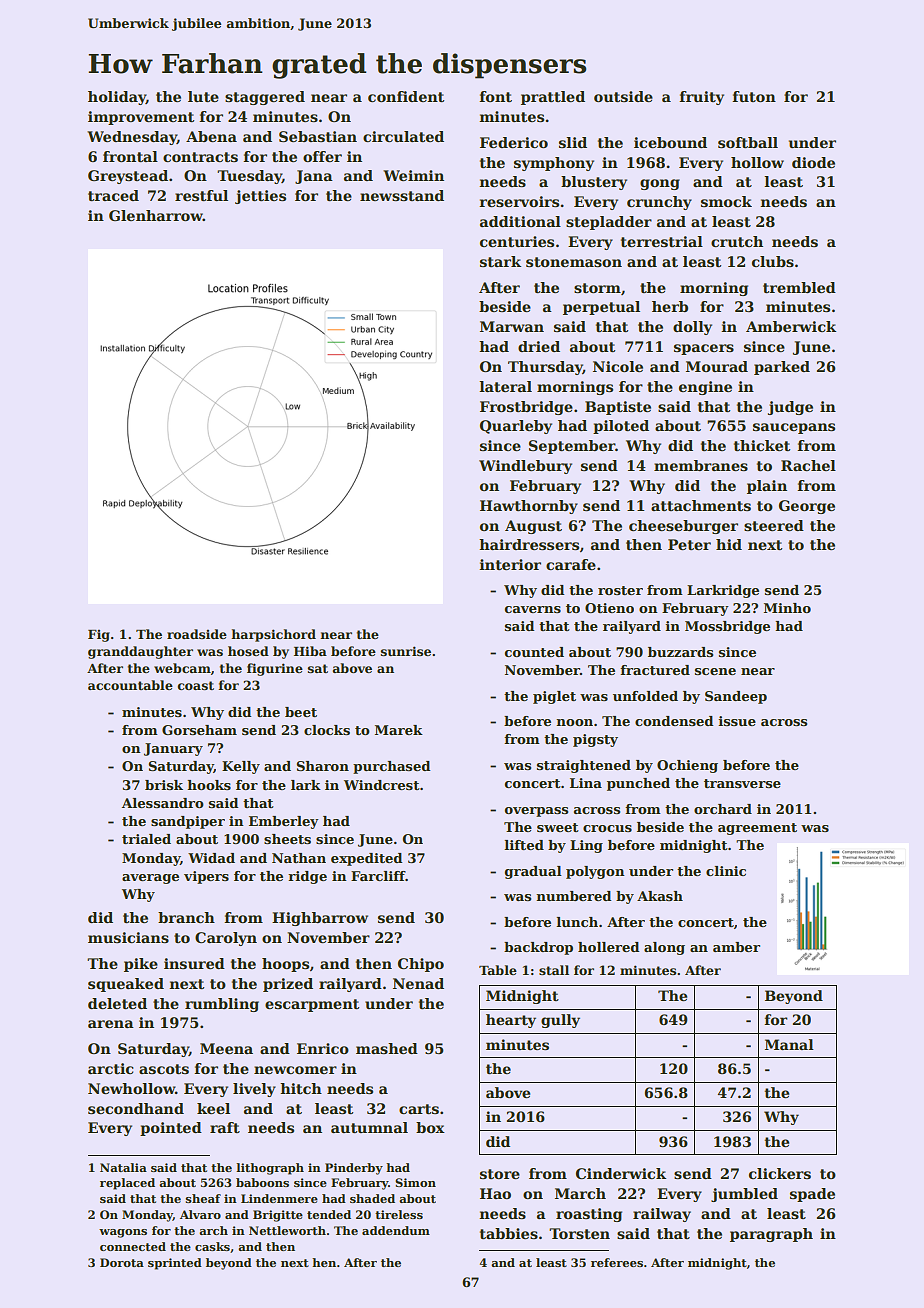 The width and height of the page is (924, 1308). Describe the element at coordinates (203, 96) in the page. I see `lute` at that location.
